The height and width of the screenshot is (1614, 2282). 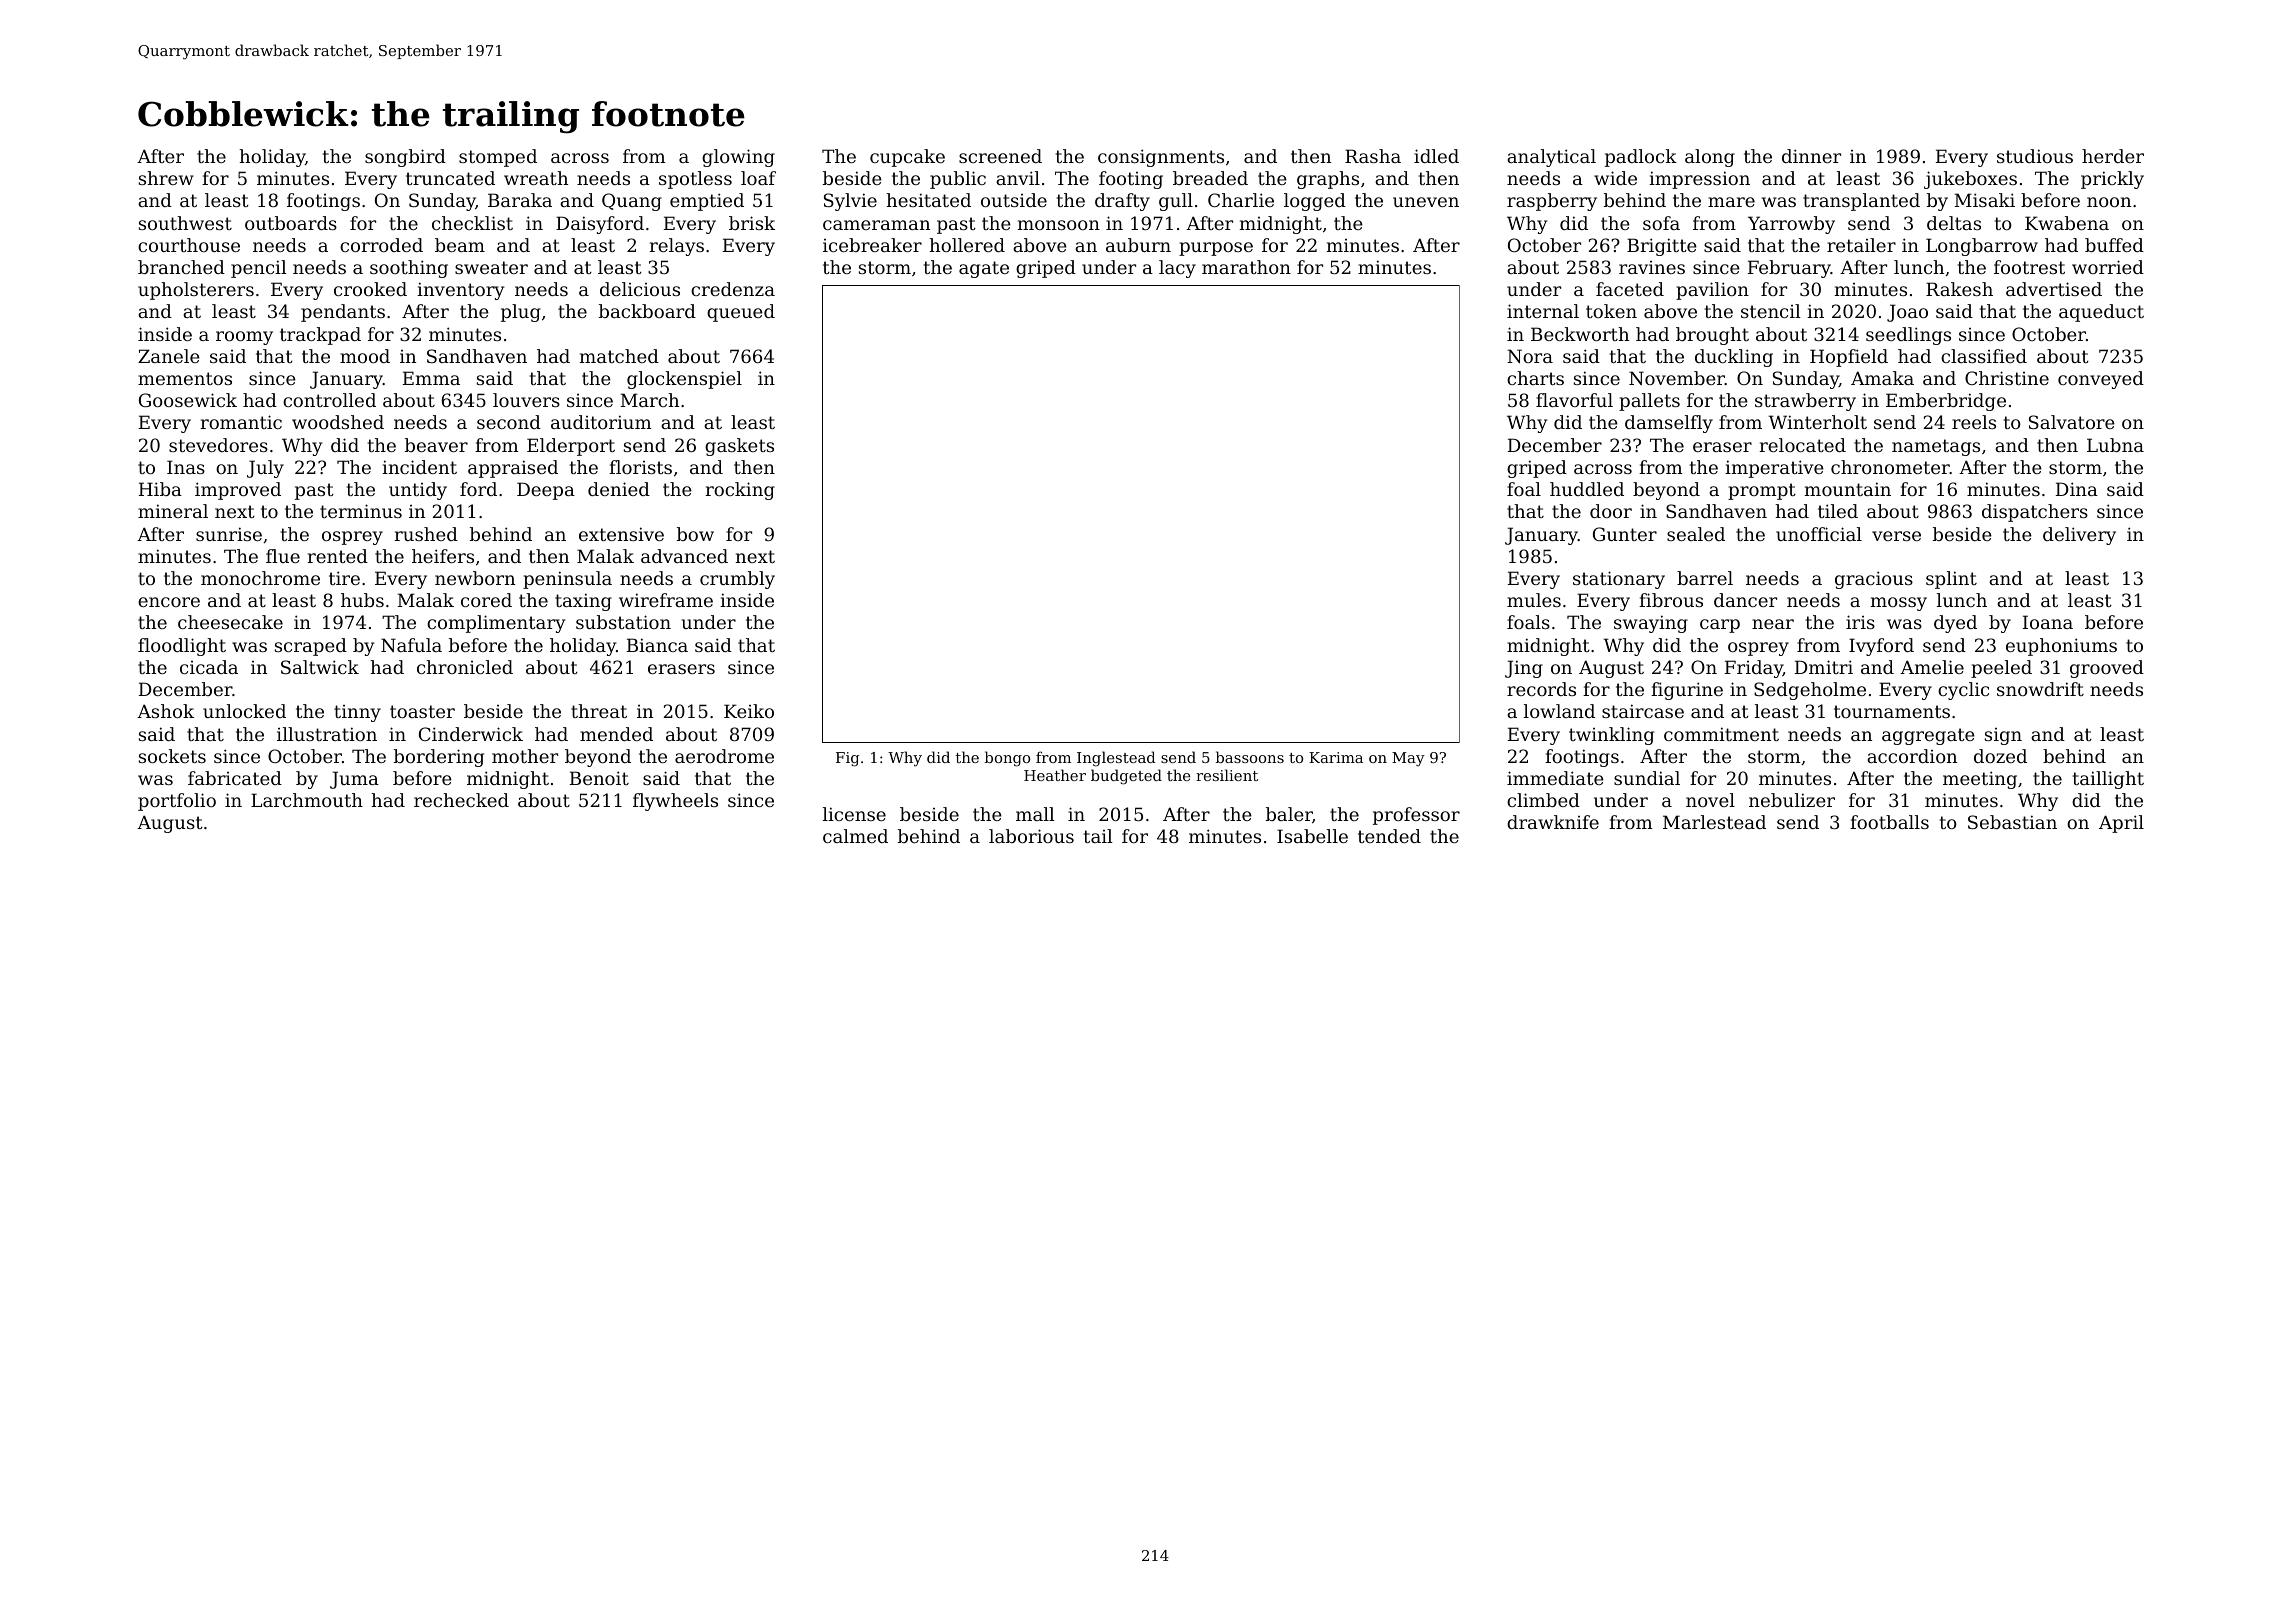 What do you see at coordinates (177, 802) in the screenshot?
I see `portfolio` at bounding box center [177, 802].
